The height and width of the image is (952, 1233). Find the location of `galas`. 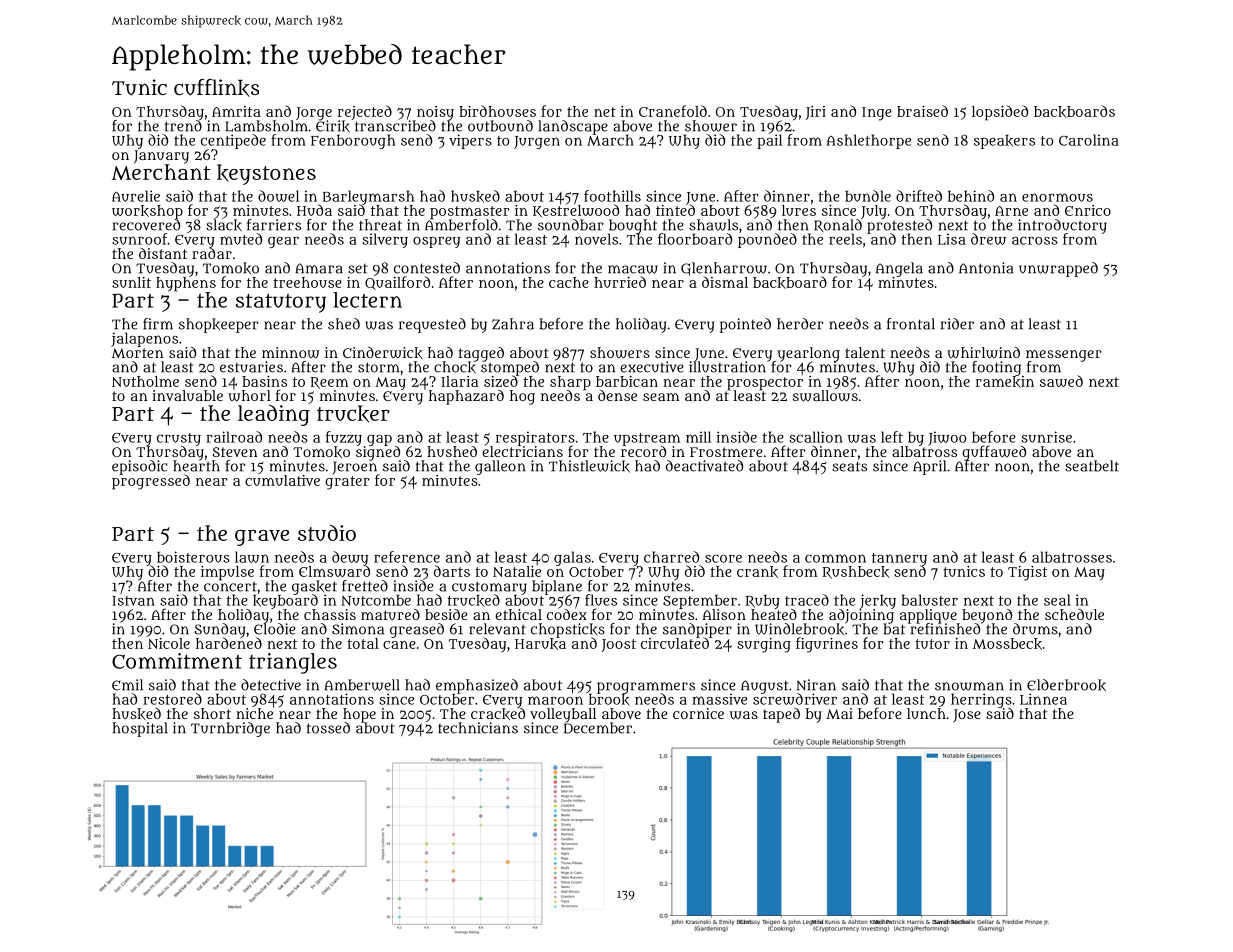

galas is located at coordinates (572, 558).
